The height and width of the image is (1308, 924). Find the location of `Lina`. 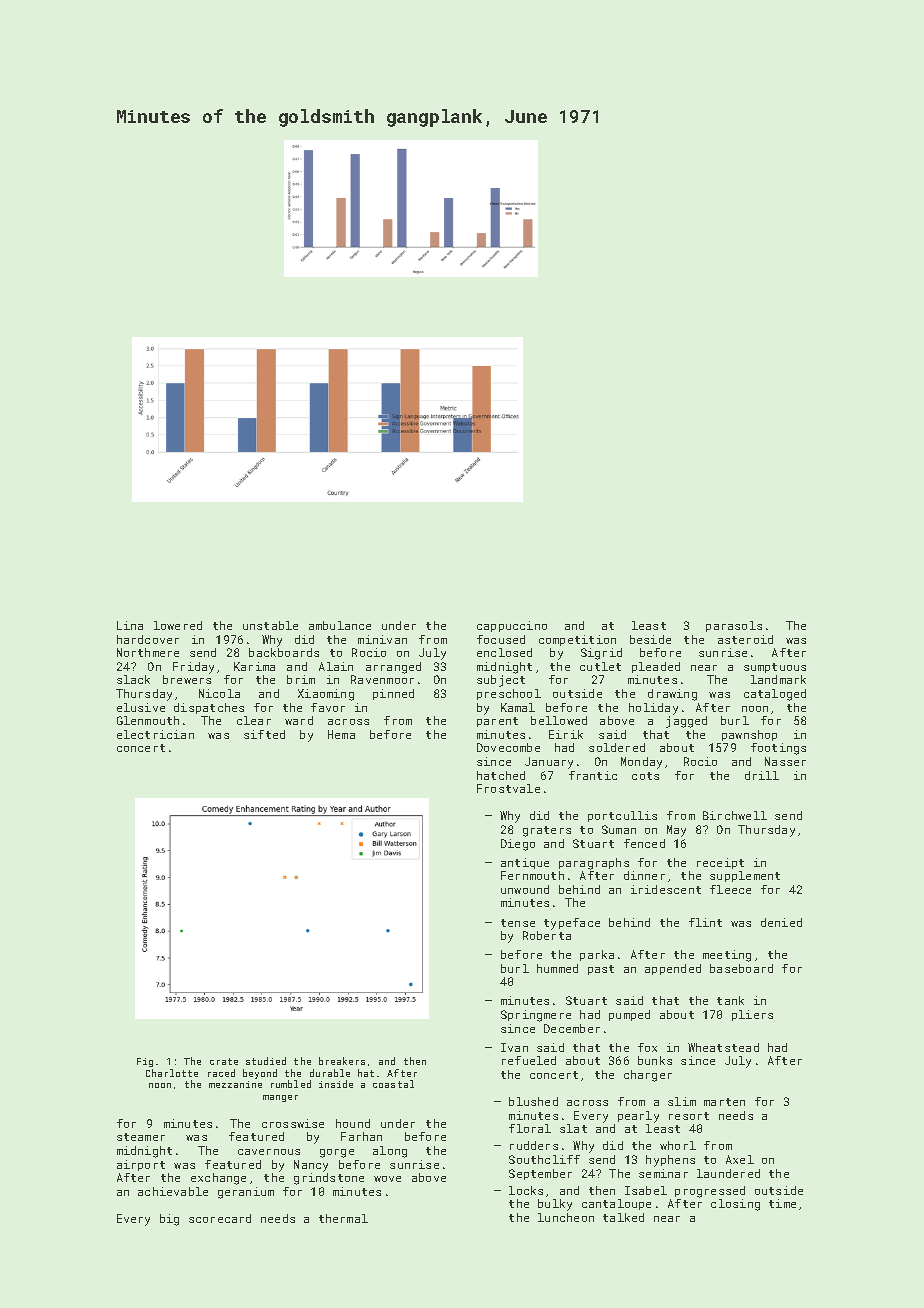

Lina is located at coordinates (130, 625).
